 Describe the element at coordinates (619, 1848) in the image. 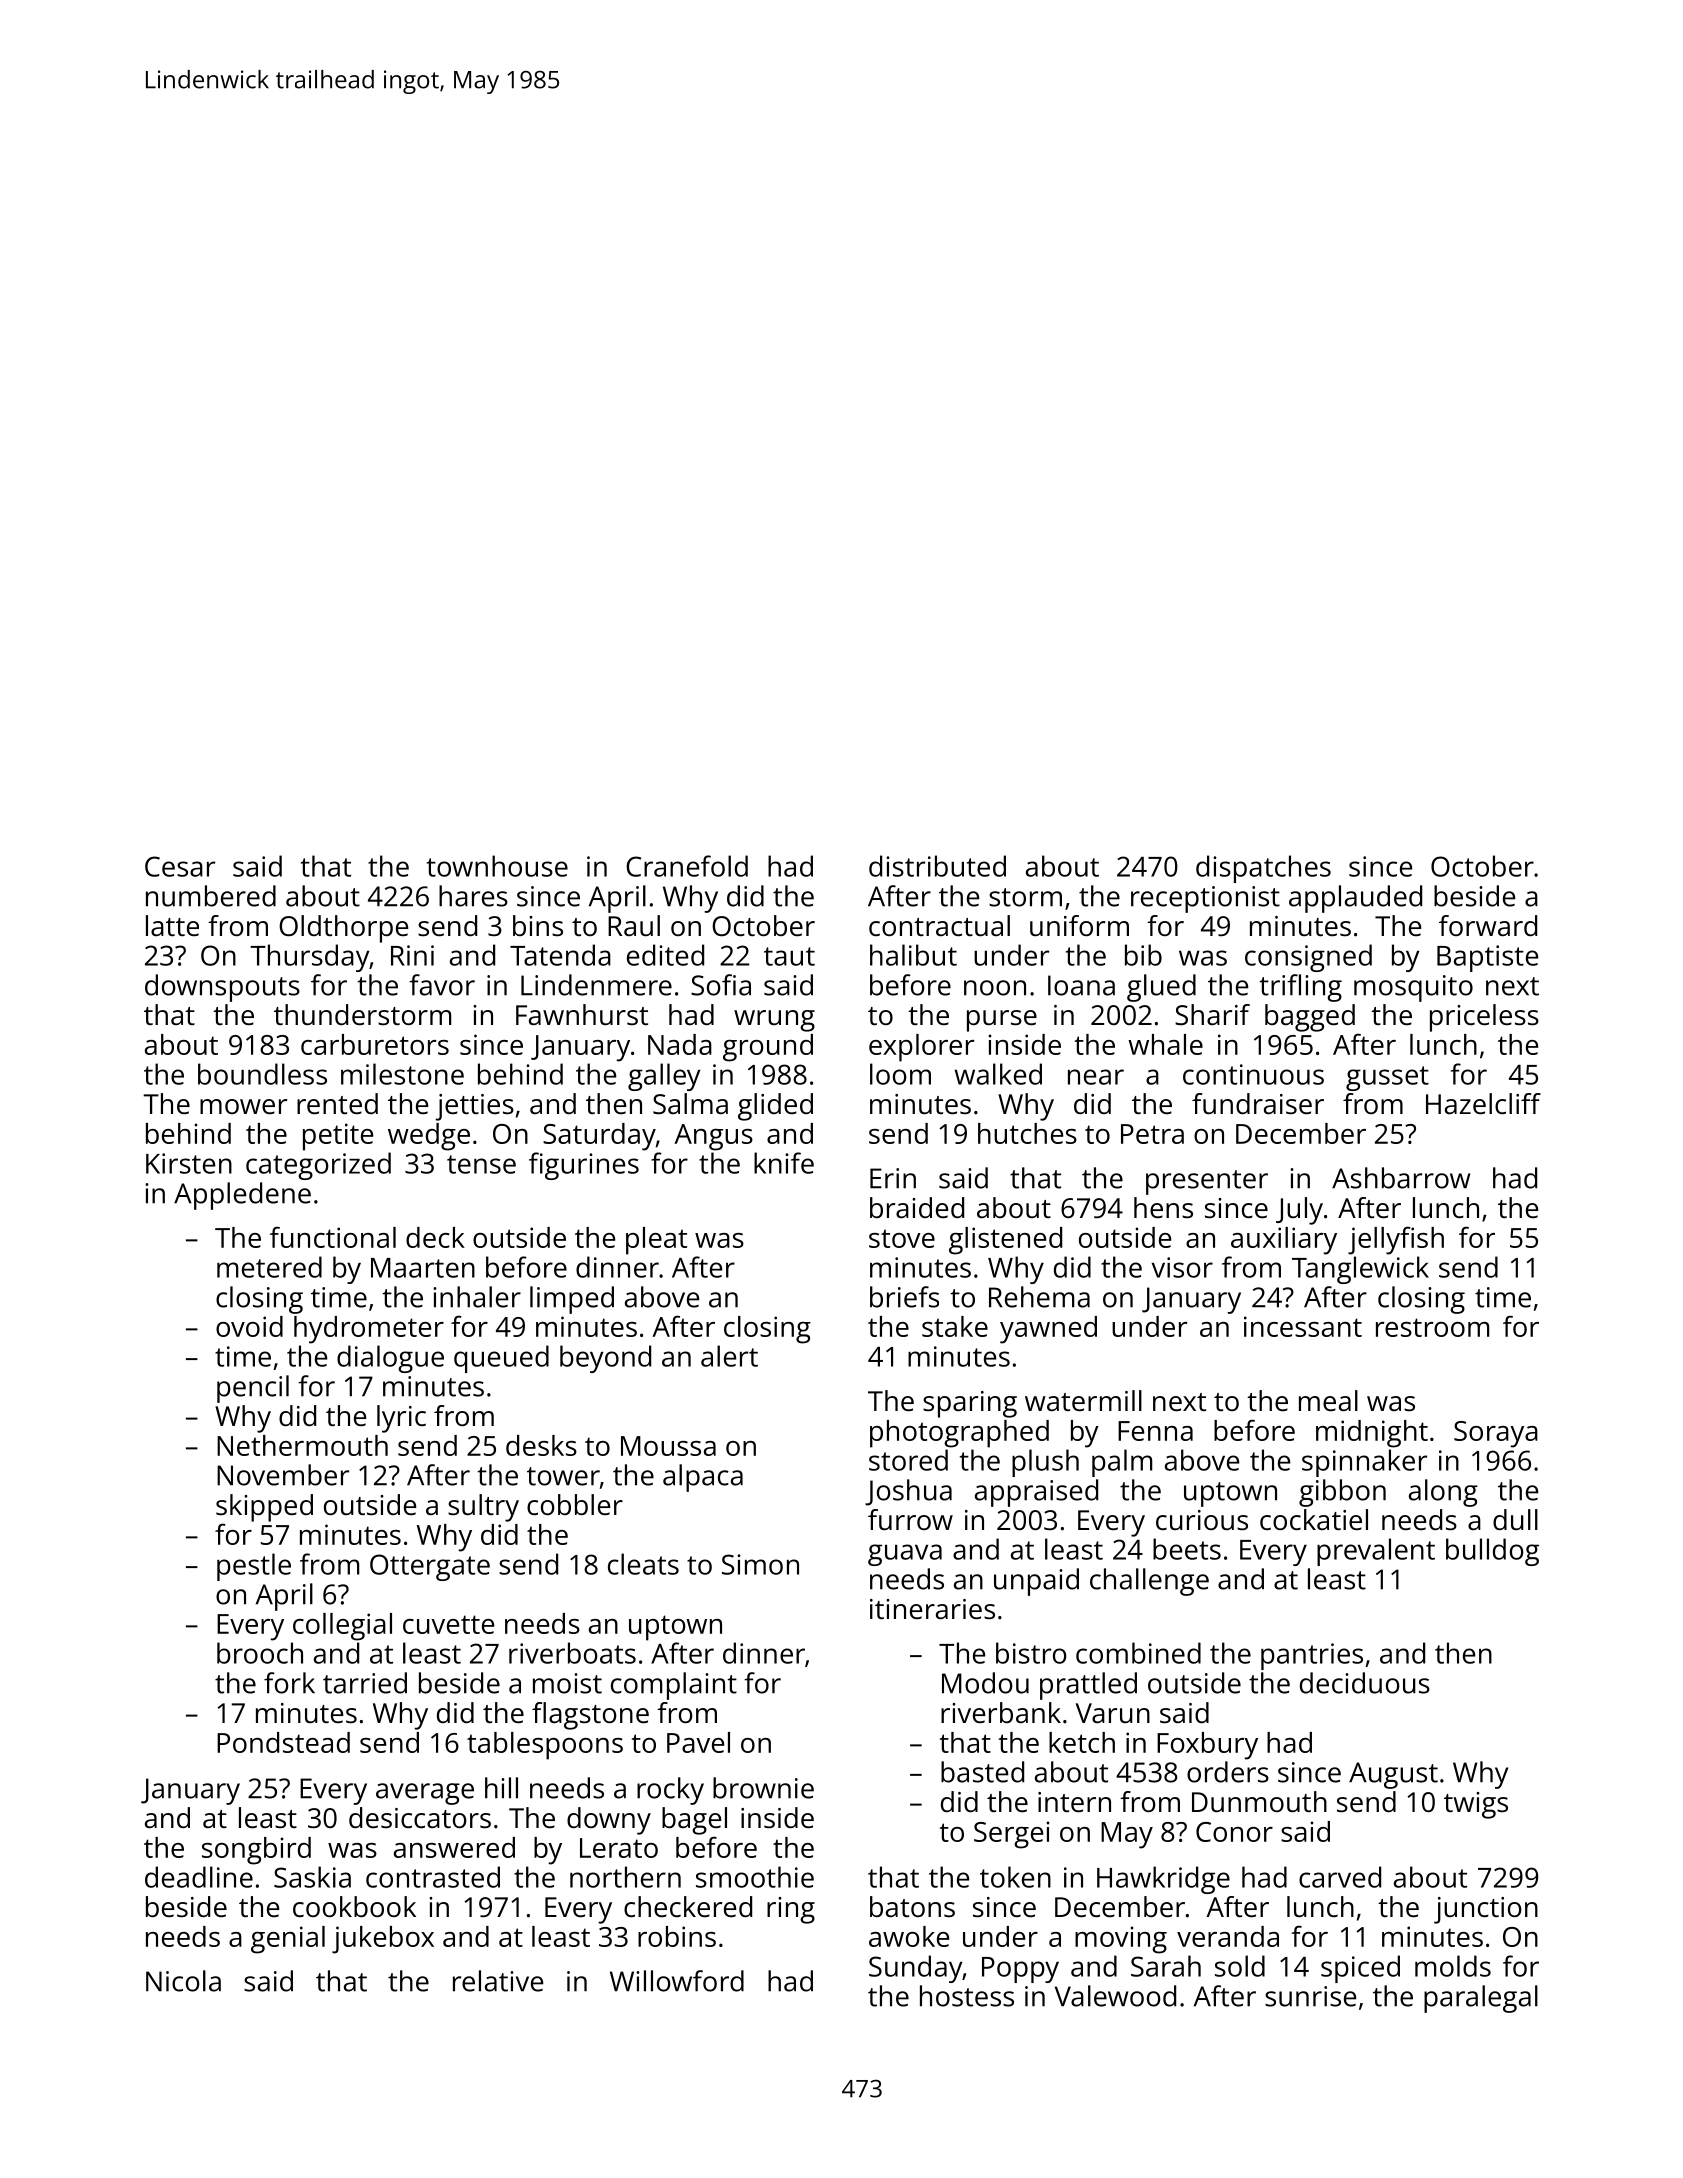

I see `Lerato` at that location.
